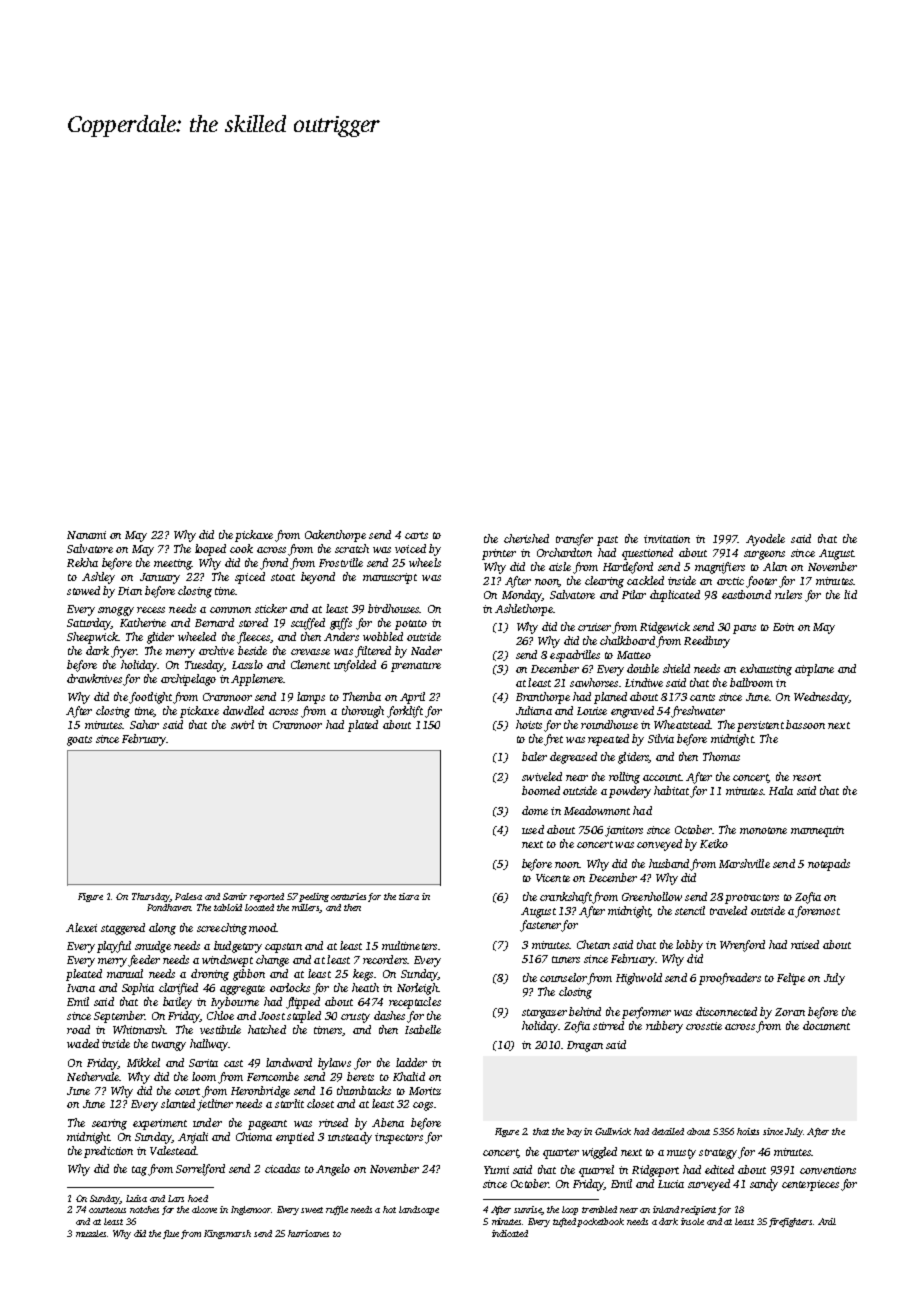 The image size is (924, 1308). I want to click on swiveled, so click(542, 776).
